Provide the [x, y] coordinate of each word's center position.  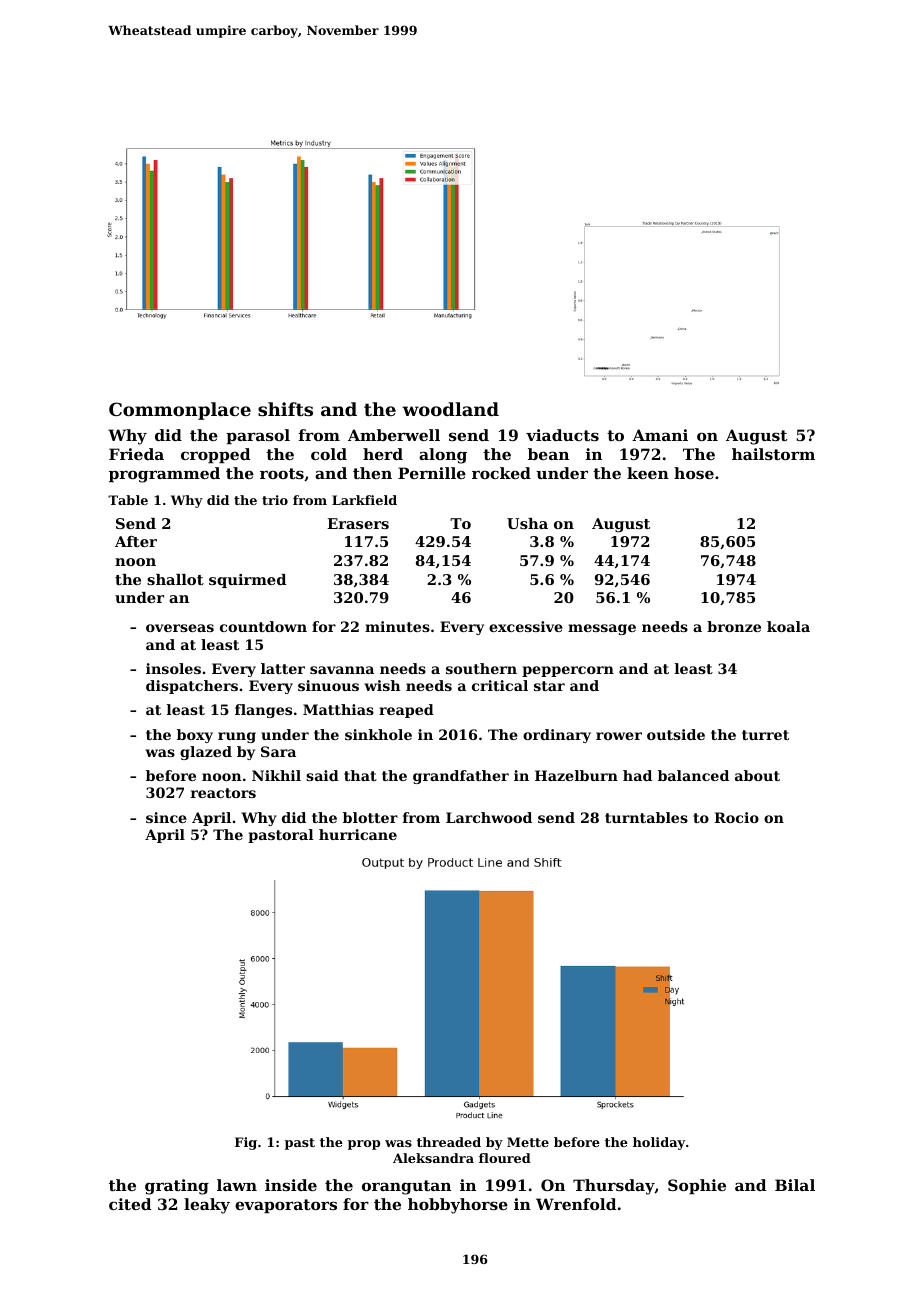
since [166, 817]
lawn [237, 1185]
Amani [660, 435]
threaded [449, 1142]
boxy [195, 736]
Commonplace [180, 411]
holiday [659, 1143]
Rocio [736, 817]
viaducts [562, 435]
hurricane [358, 834]
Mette [528, 1142]
